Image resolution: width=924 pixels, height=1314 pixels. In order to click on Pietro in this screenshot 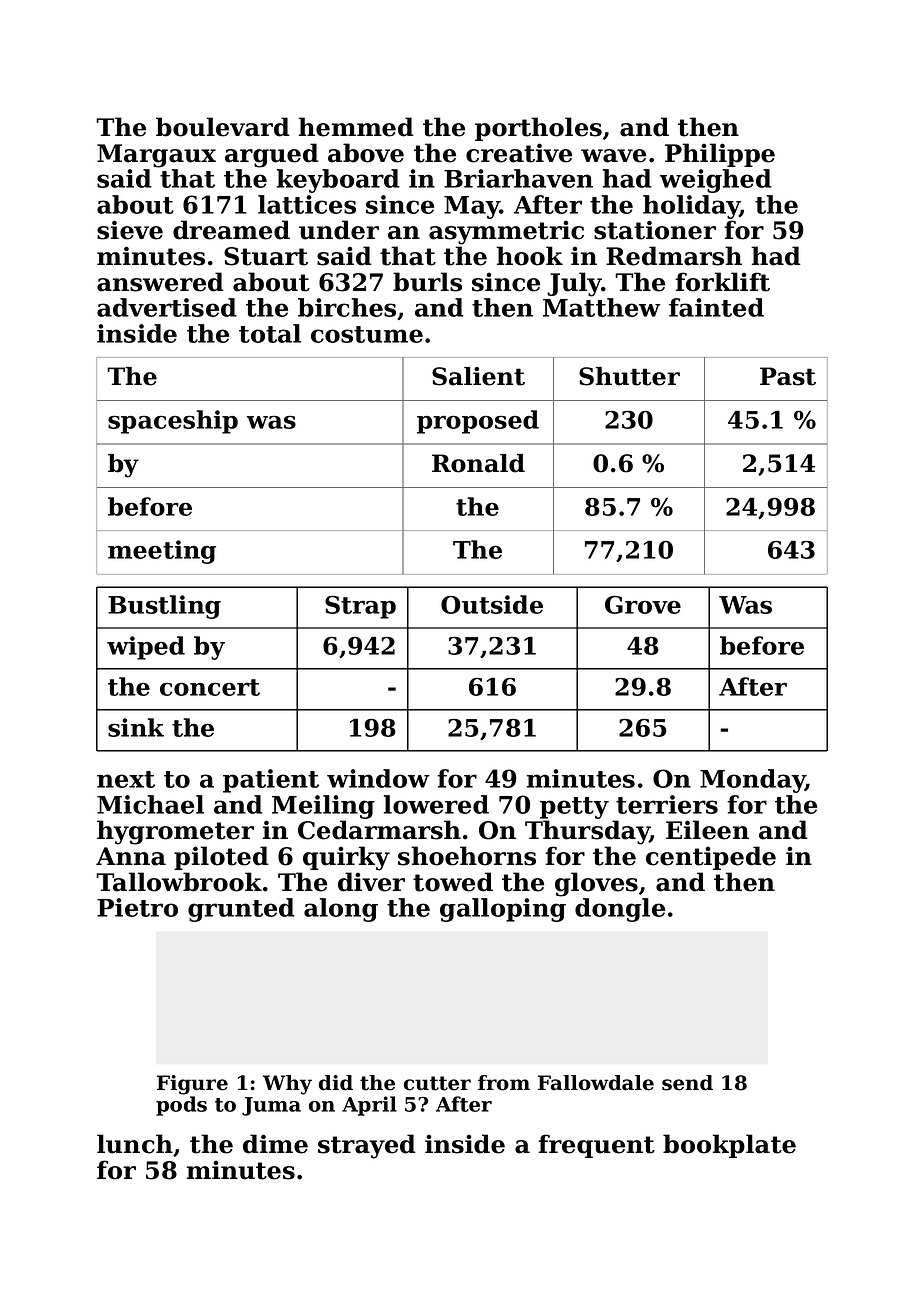, I will do `click(137, 907)`.
